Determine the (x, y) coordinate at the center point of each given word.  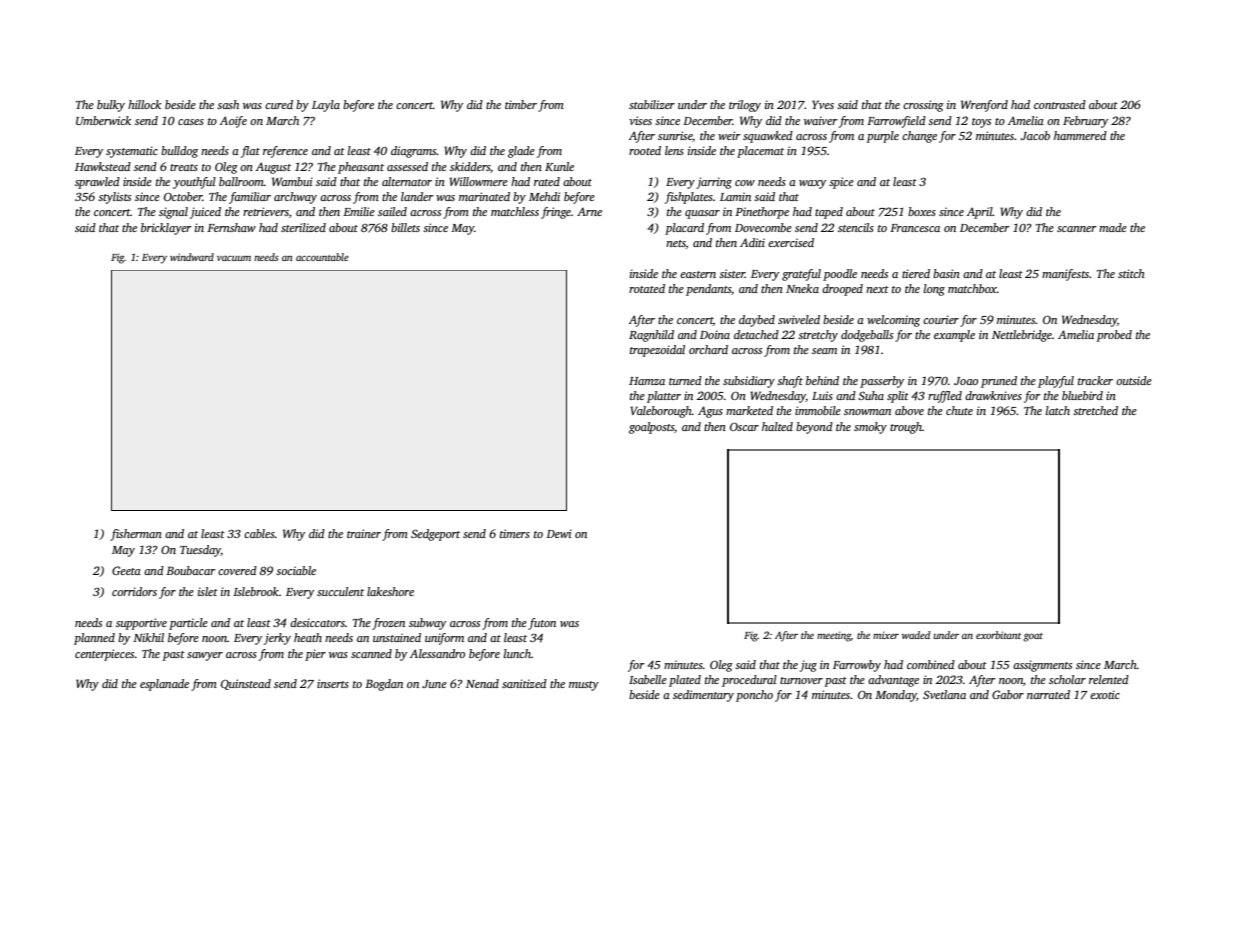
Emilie (359, 211)
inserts (333, 683)
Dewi (559, 533)
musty (584, 686)
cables (259, 533)
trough (906, 428)
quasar (702, 214)
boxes (922, 211)
